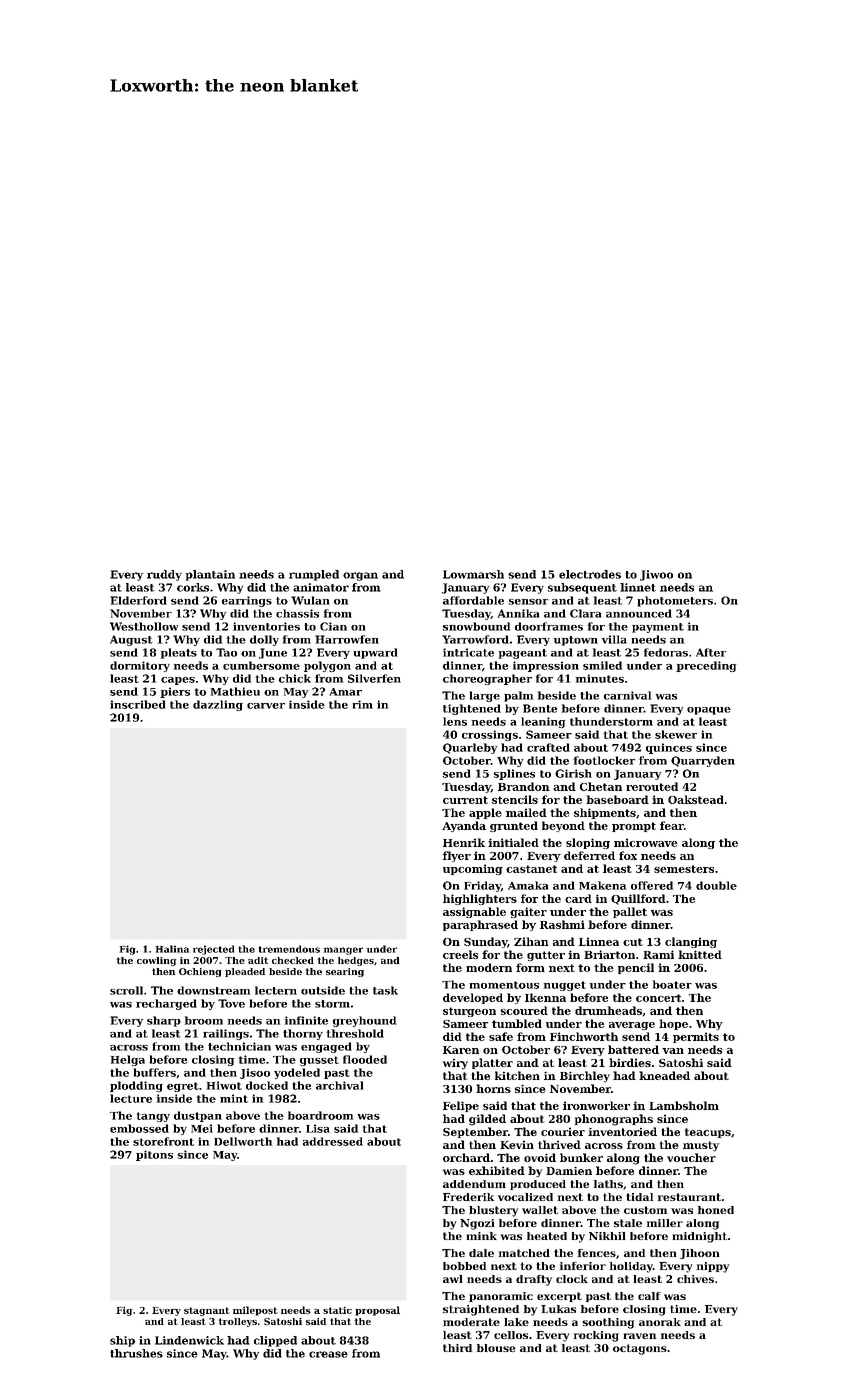  I want to click on Westhollow, so click(144, 626).
